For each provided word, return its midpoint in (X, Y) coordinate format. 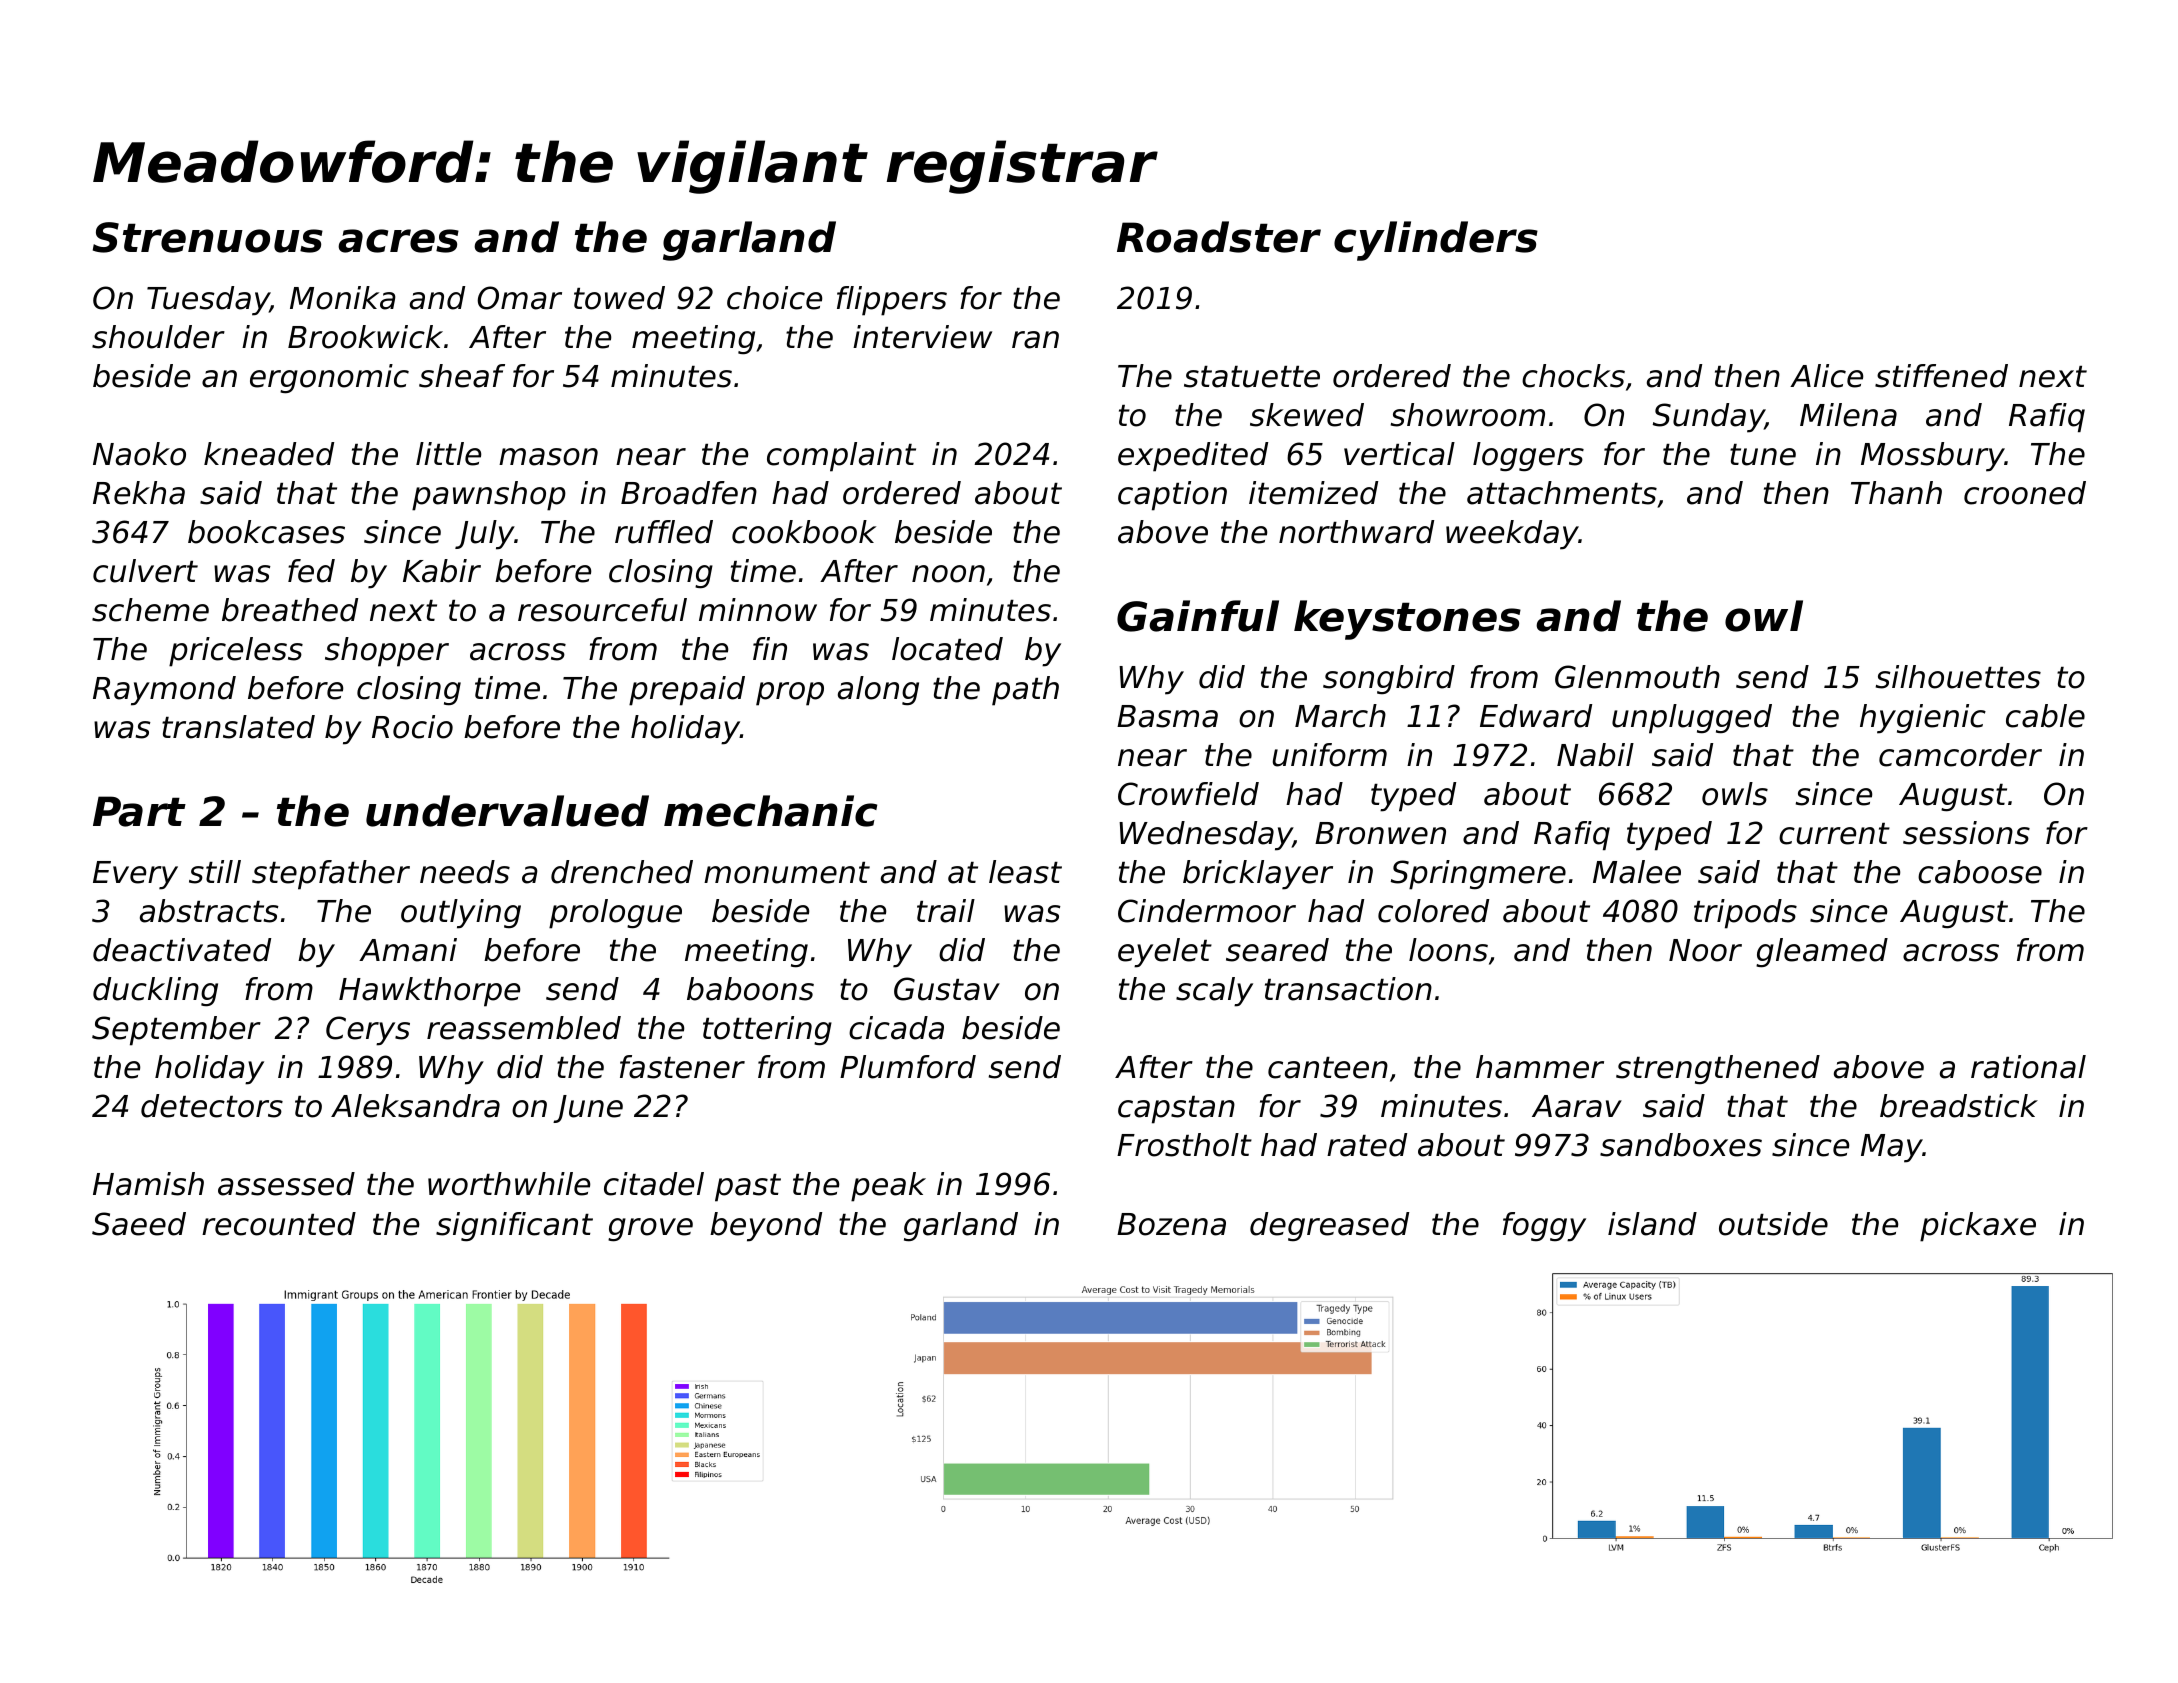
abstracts (209, 911)
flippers (892, 301)
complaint (841, 457)
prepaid (687, 691)
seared (1277, 950)
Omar (519, 298)
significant (514, 1227)
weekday (1512, 535)
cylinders (1436, 241)
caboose (1980, 872)
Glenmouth (1637, 677)
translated (238, 727)
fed (311, 571)
